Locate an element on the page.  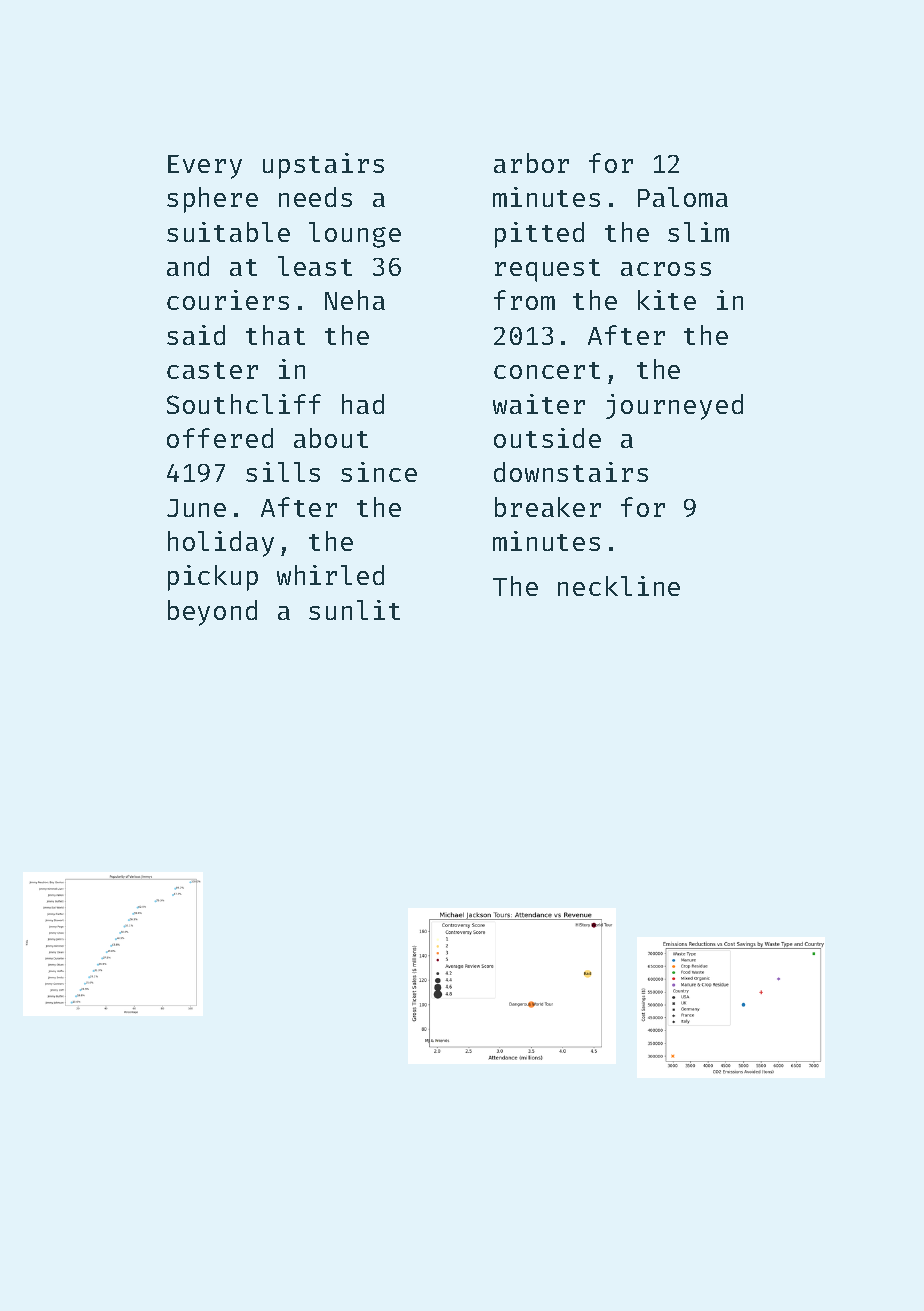
breaker is located at coordinates (548, 507).
